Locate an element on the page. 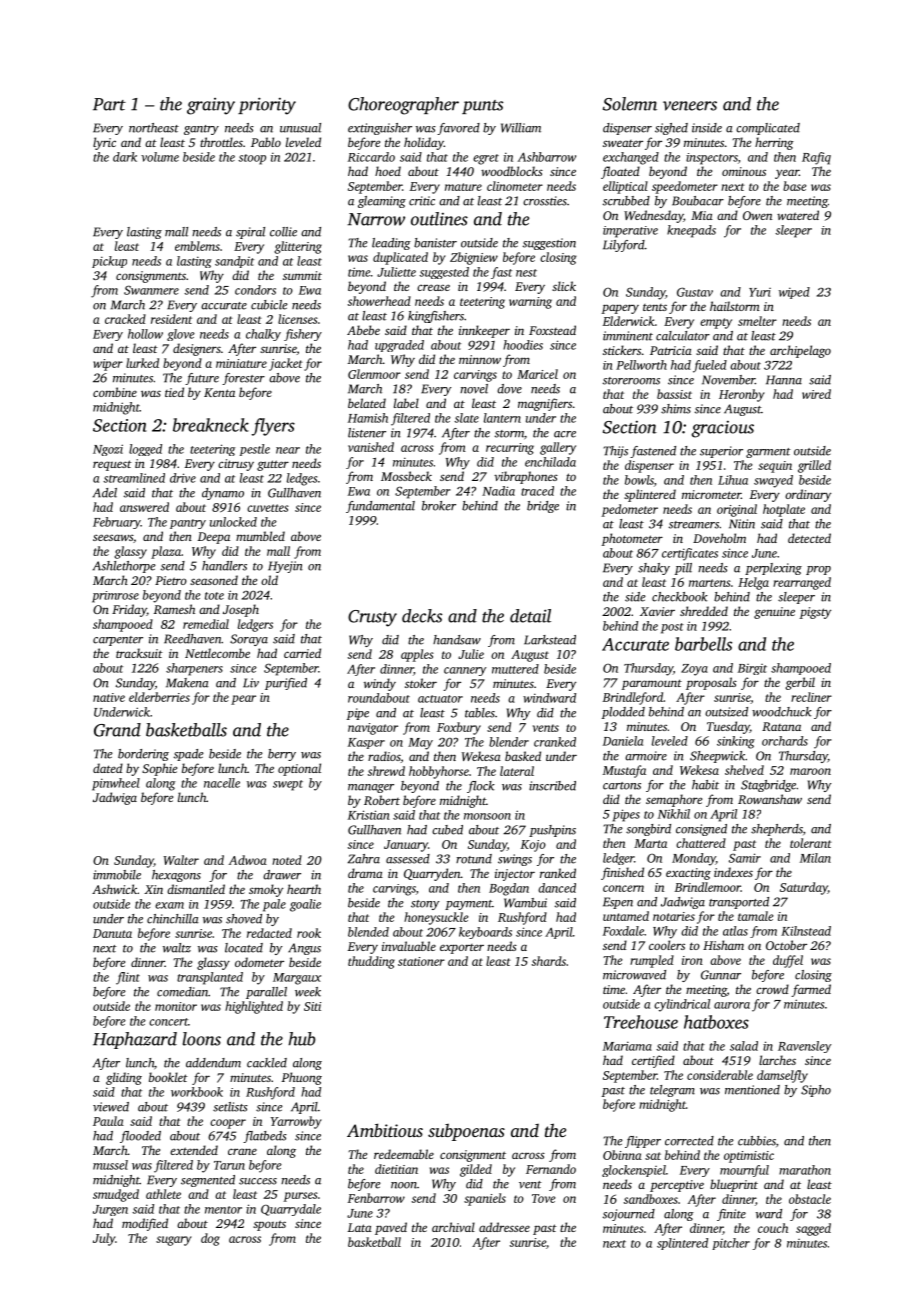  Ramesh is located at coordinates (174, 609).
